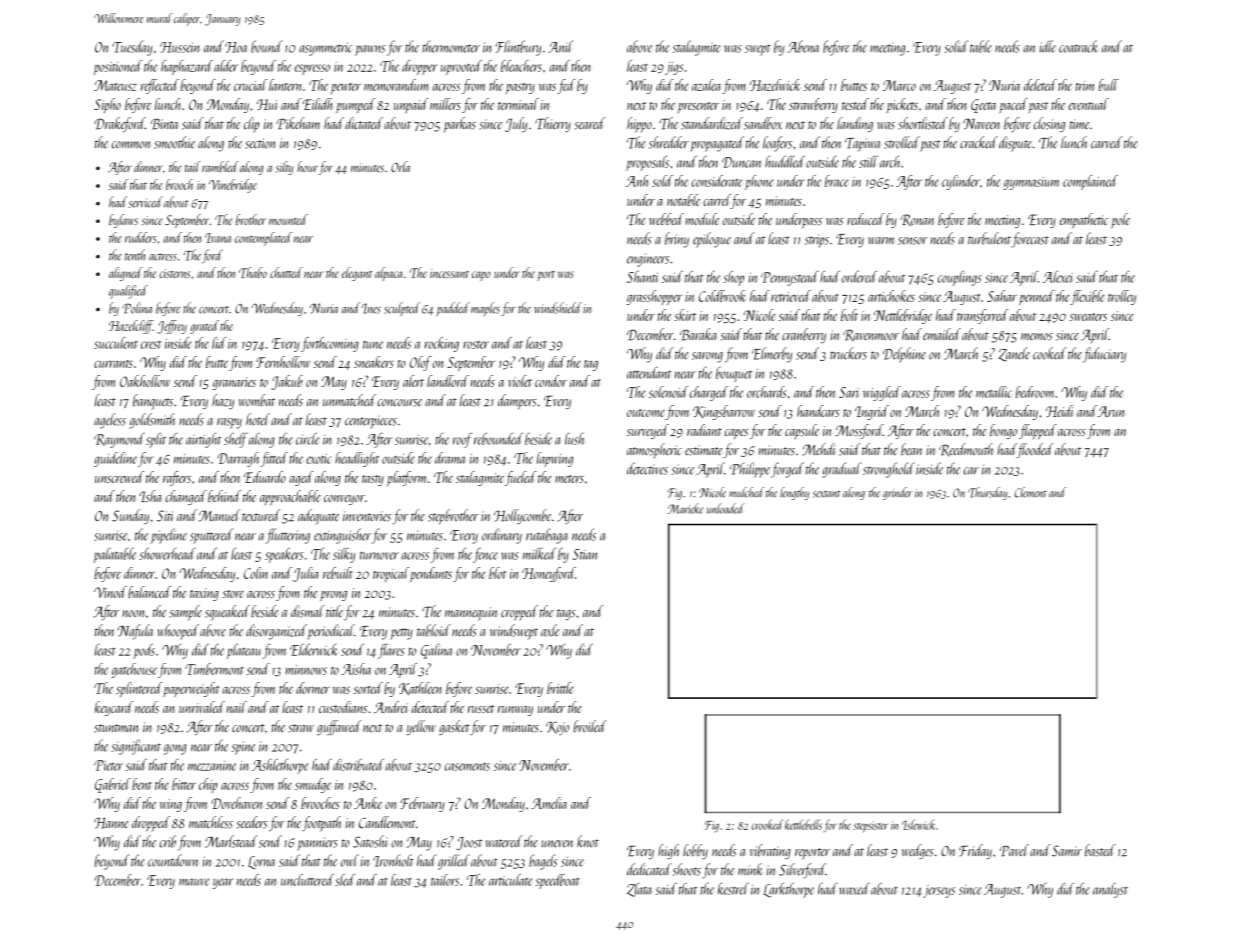  Describe the element at coordinates (1040, 85) in the document. I see `deleted` at that location.
